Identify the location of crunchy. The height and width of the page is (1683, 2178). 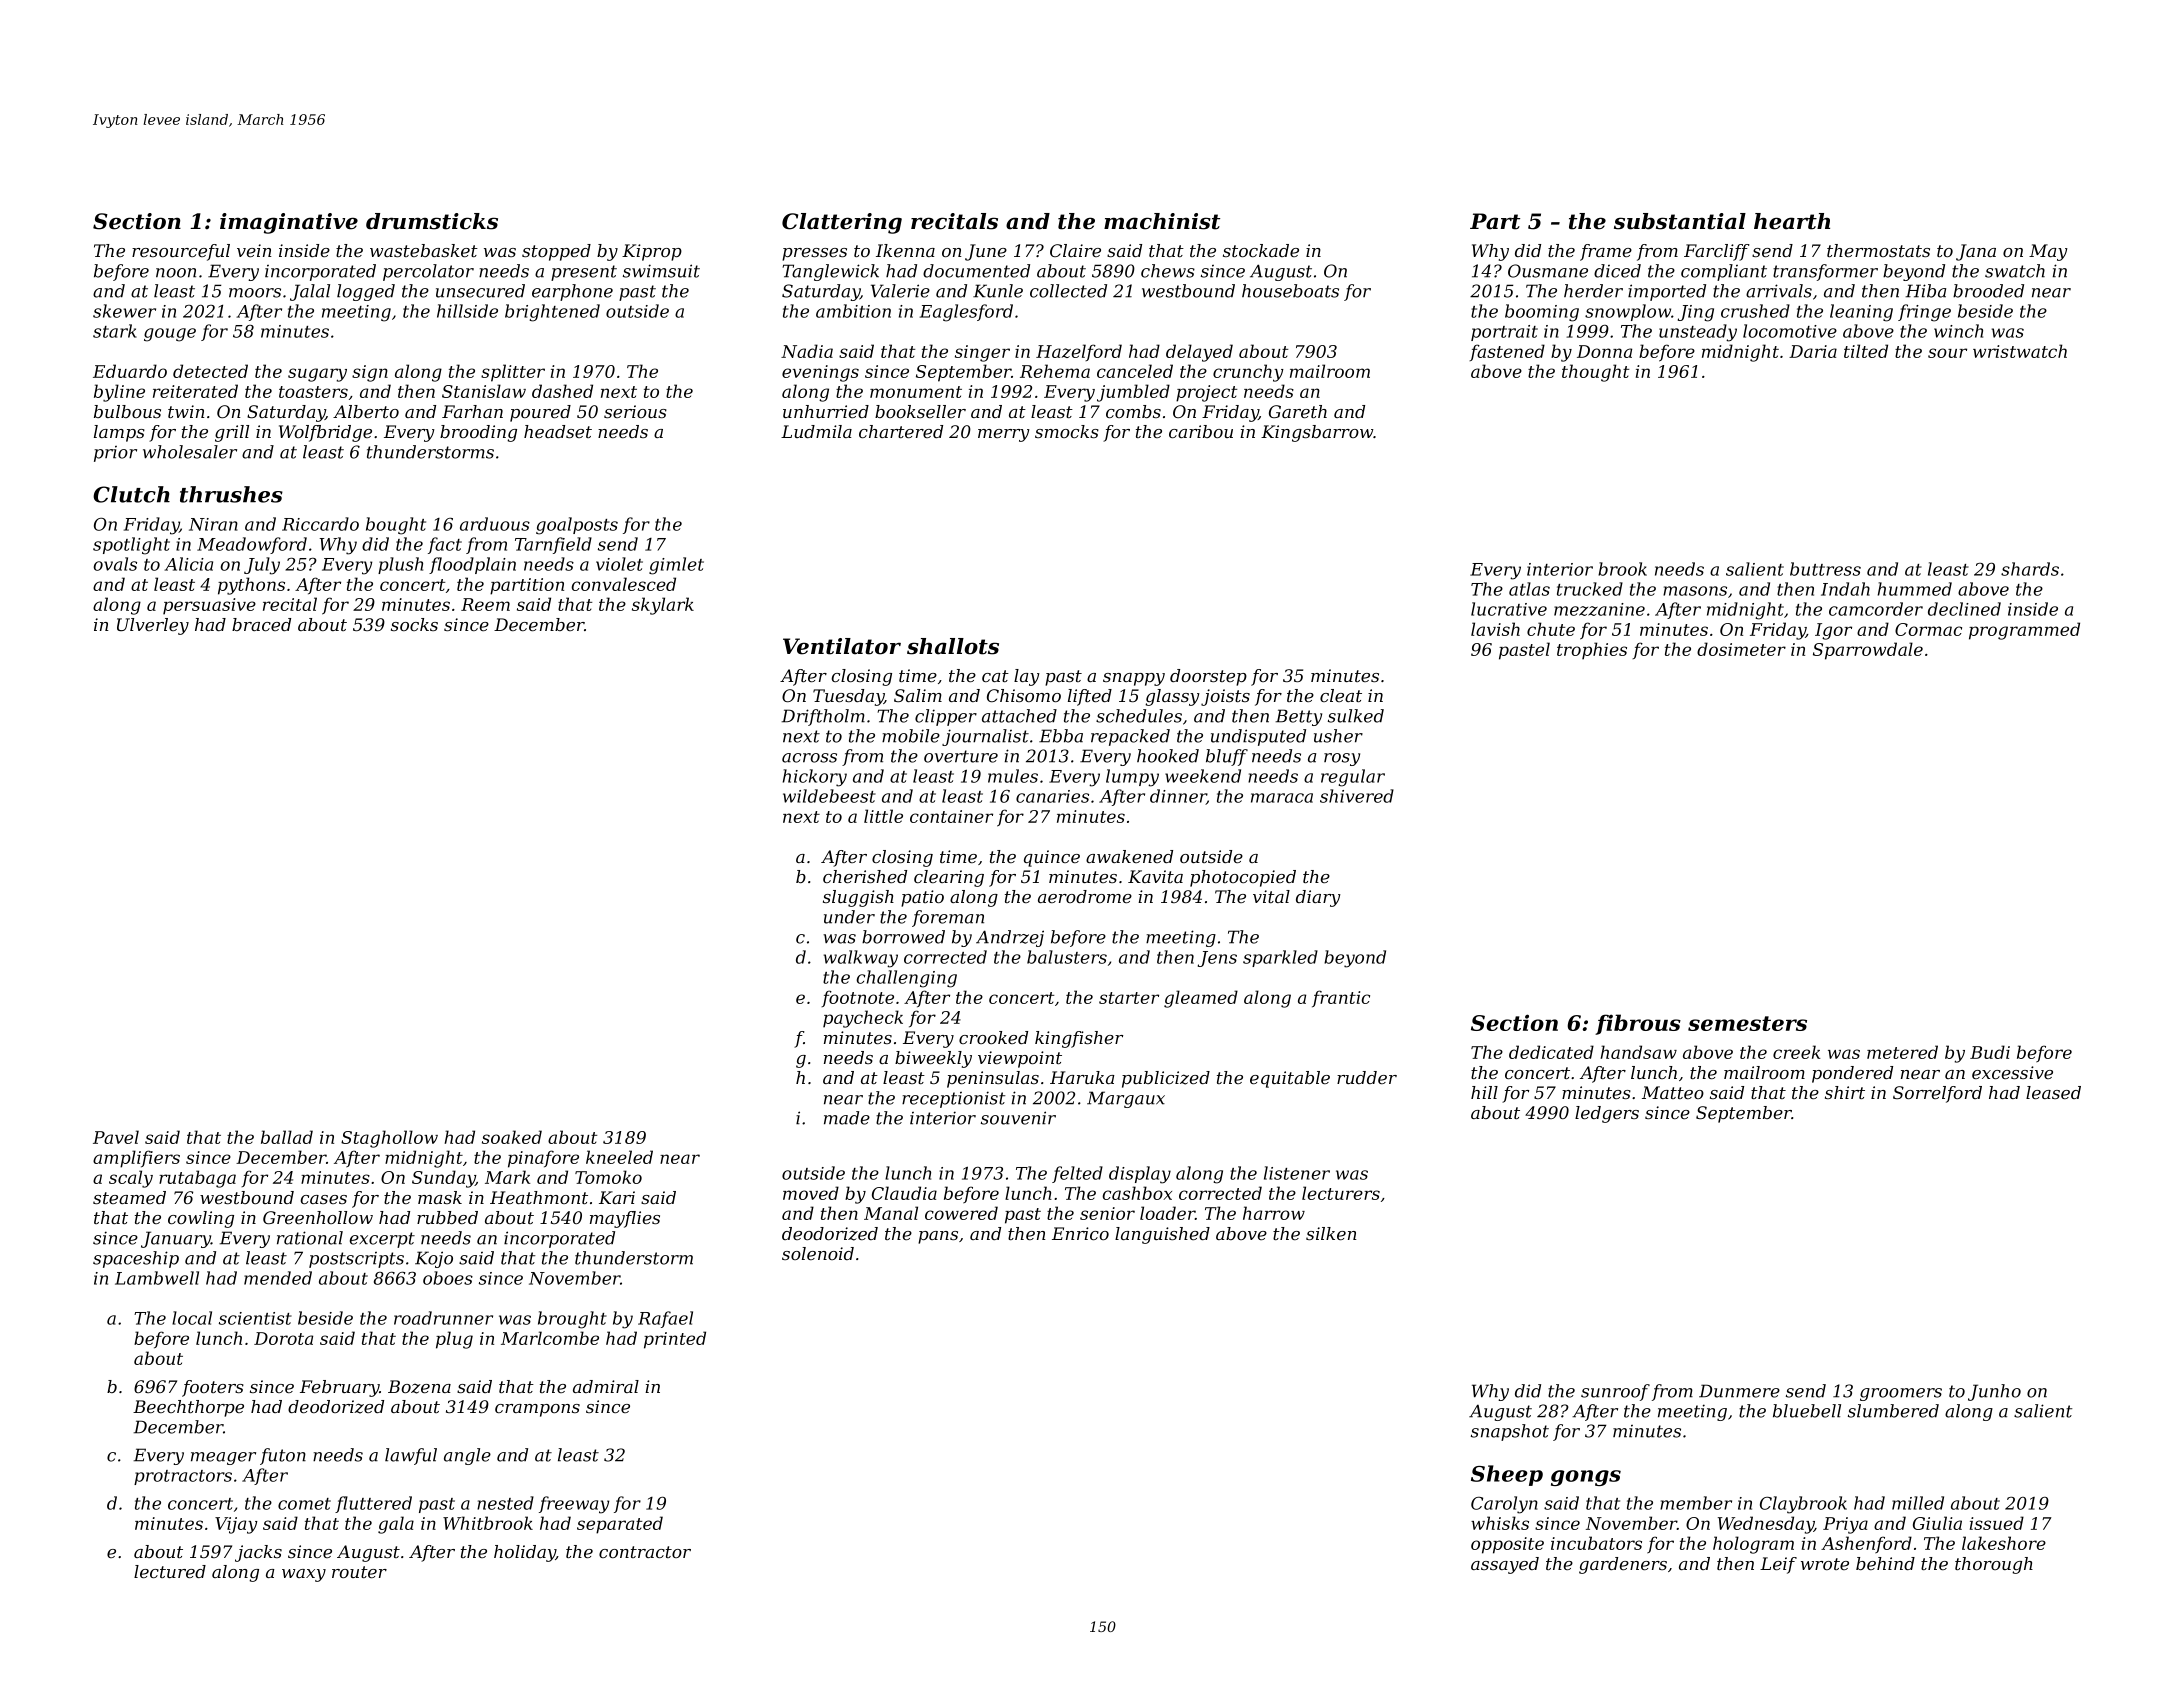
(1248, 373).
